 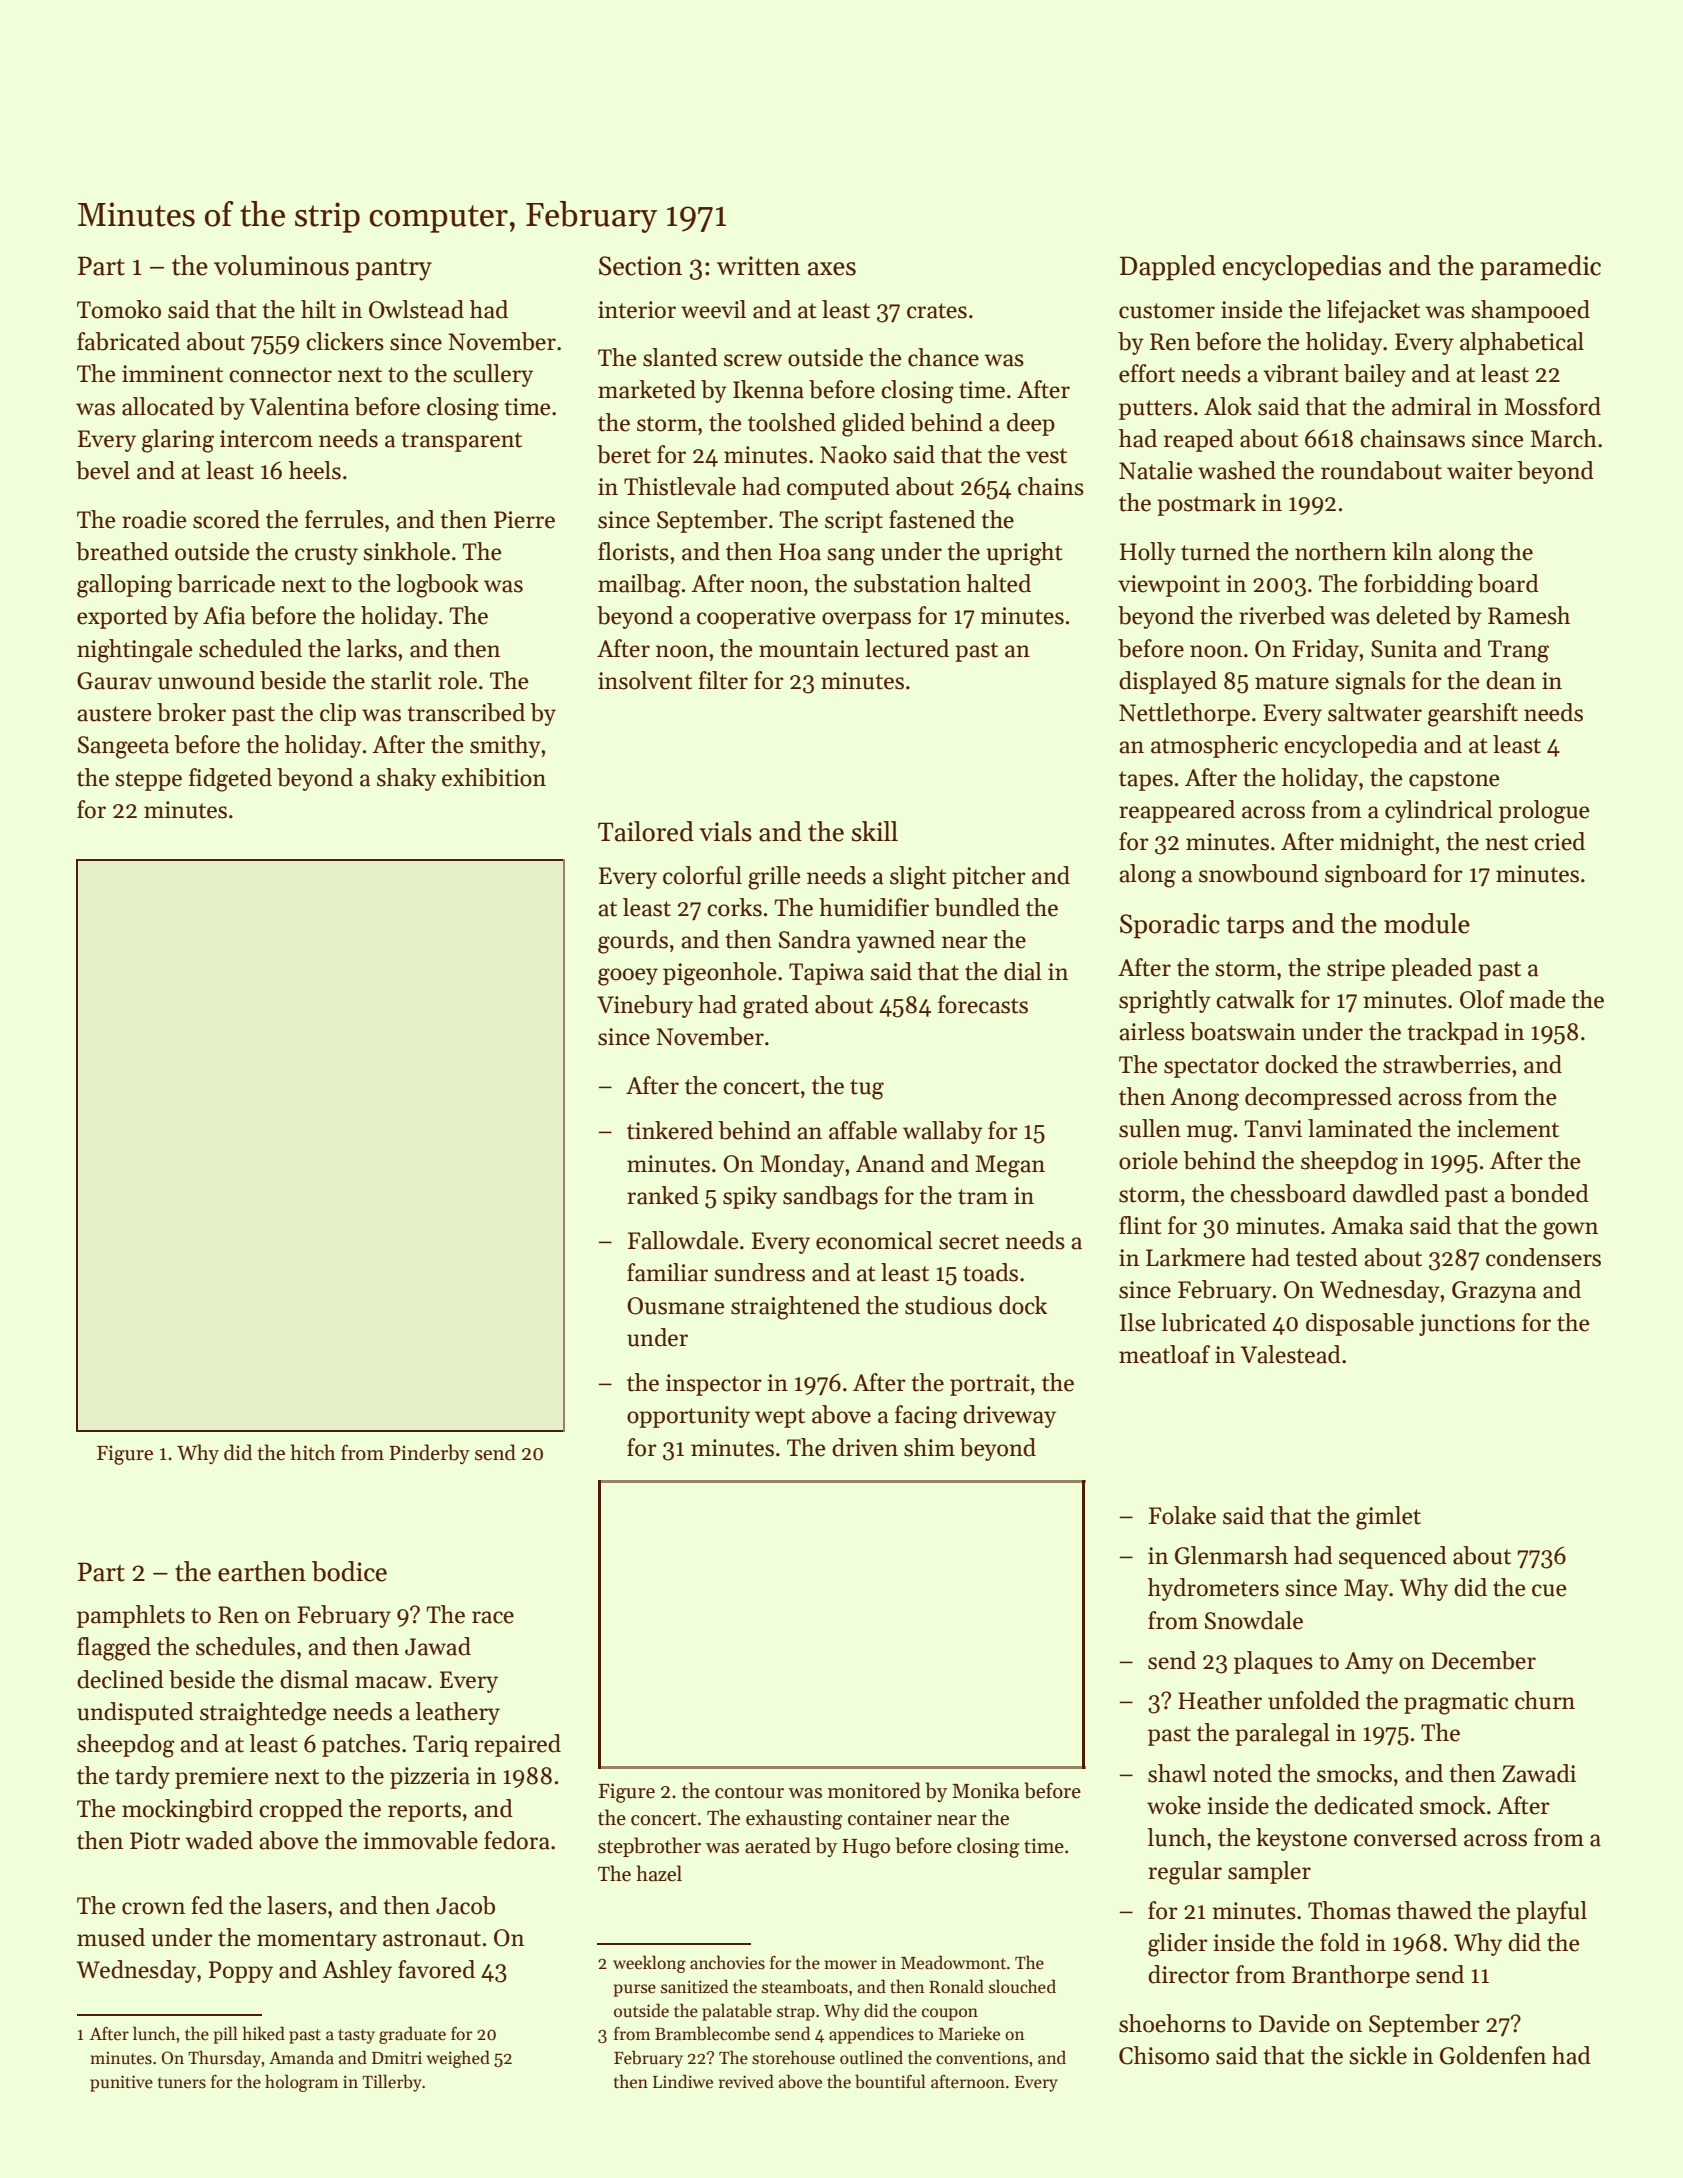 What do you see at coordinates (1544, 812) in the screenshot?
I see `prologue` at bounding box center [1544, 812].
